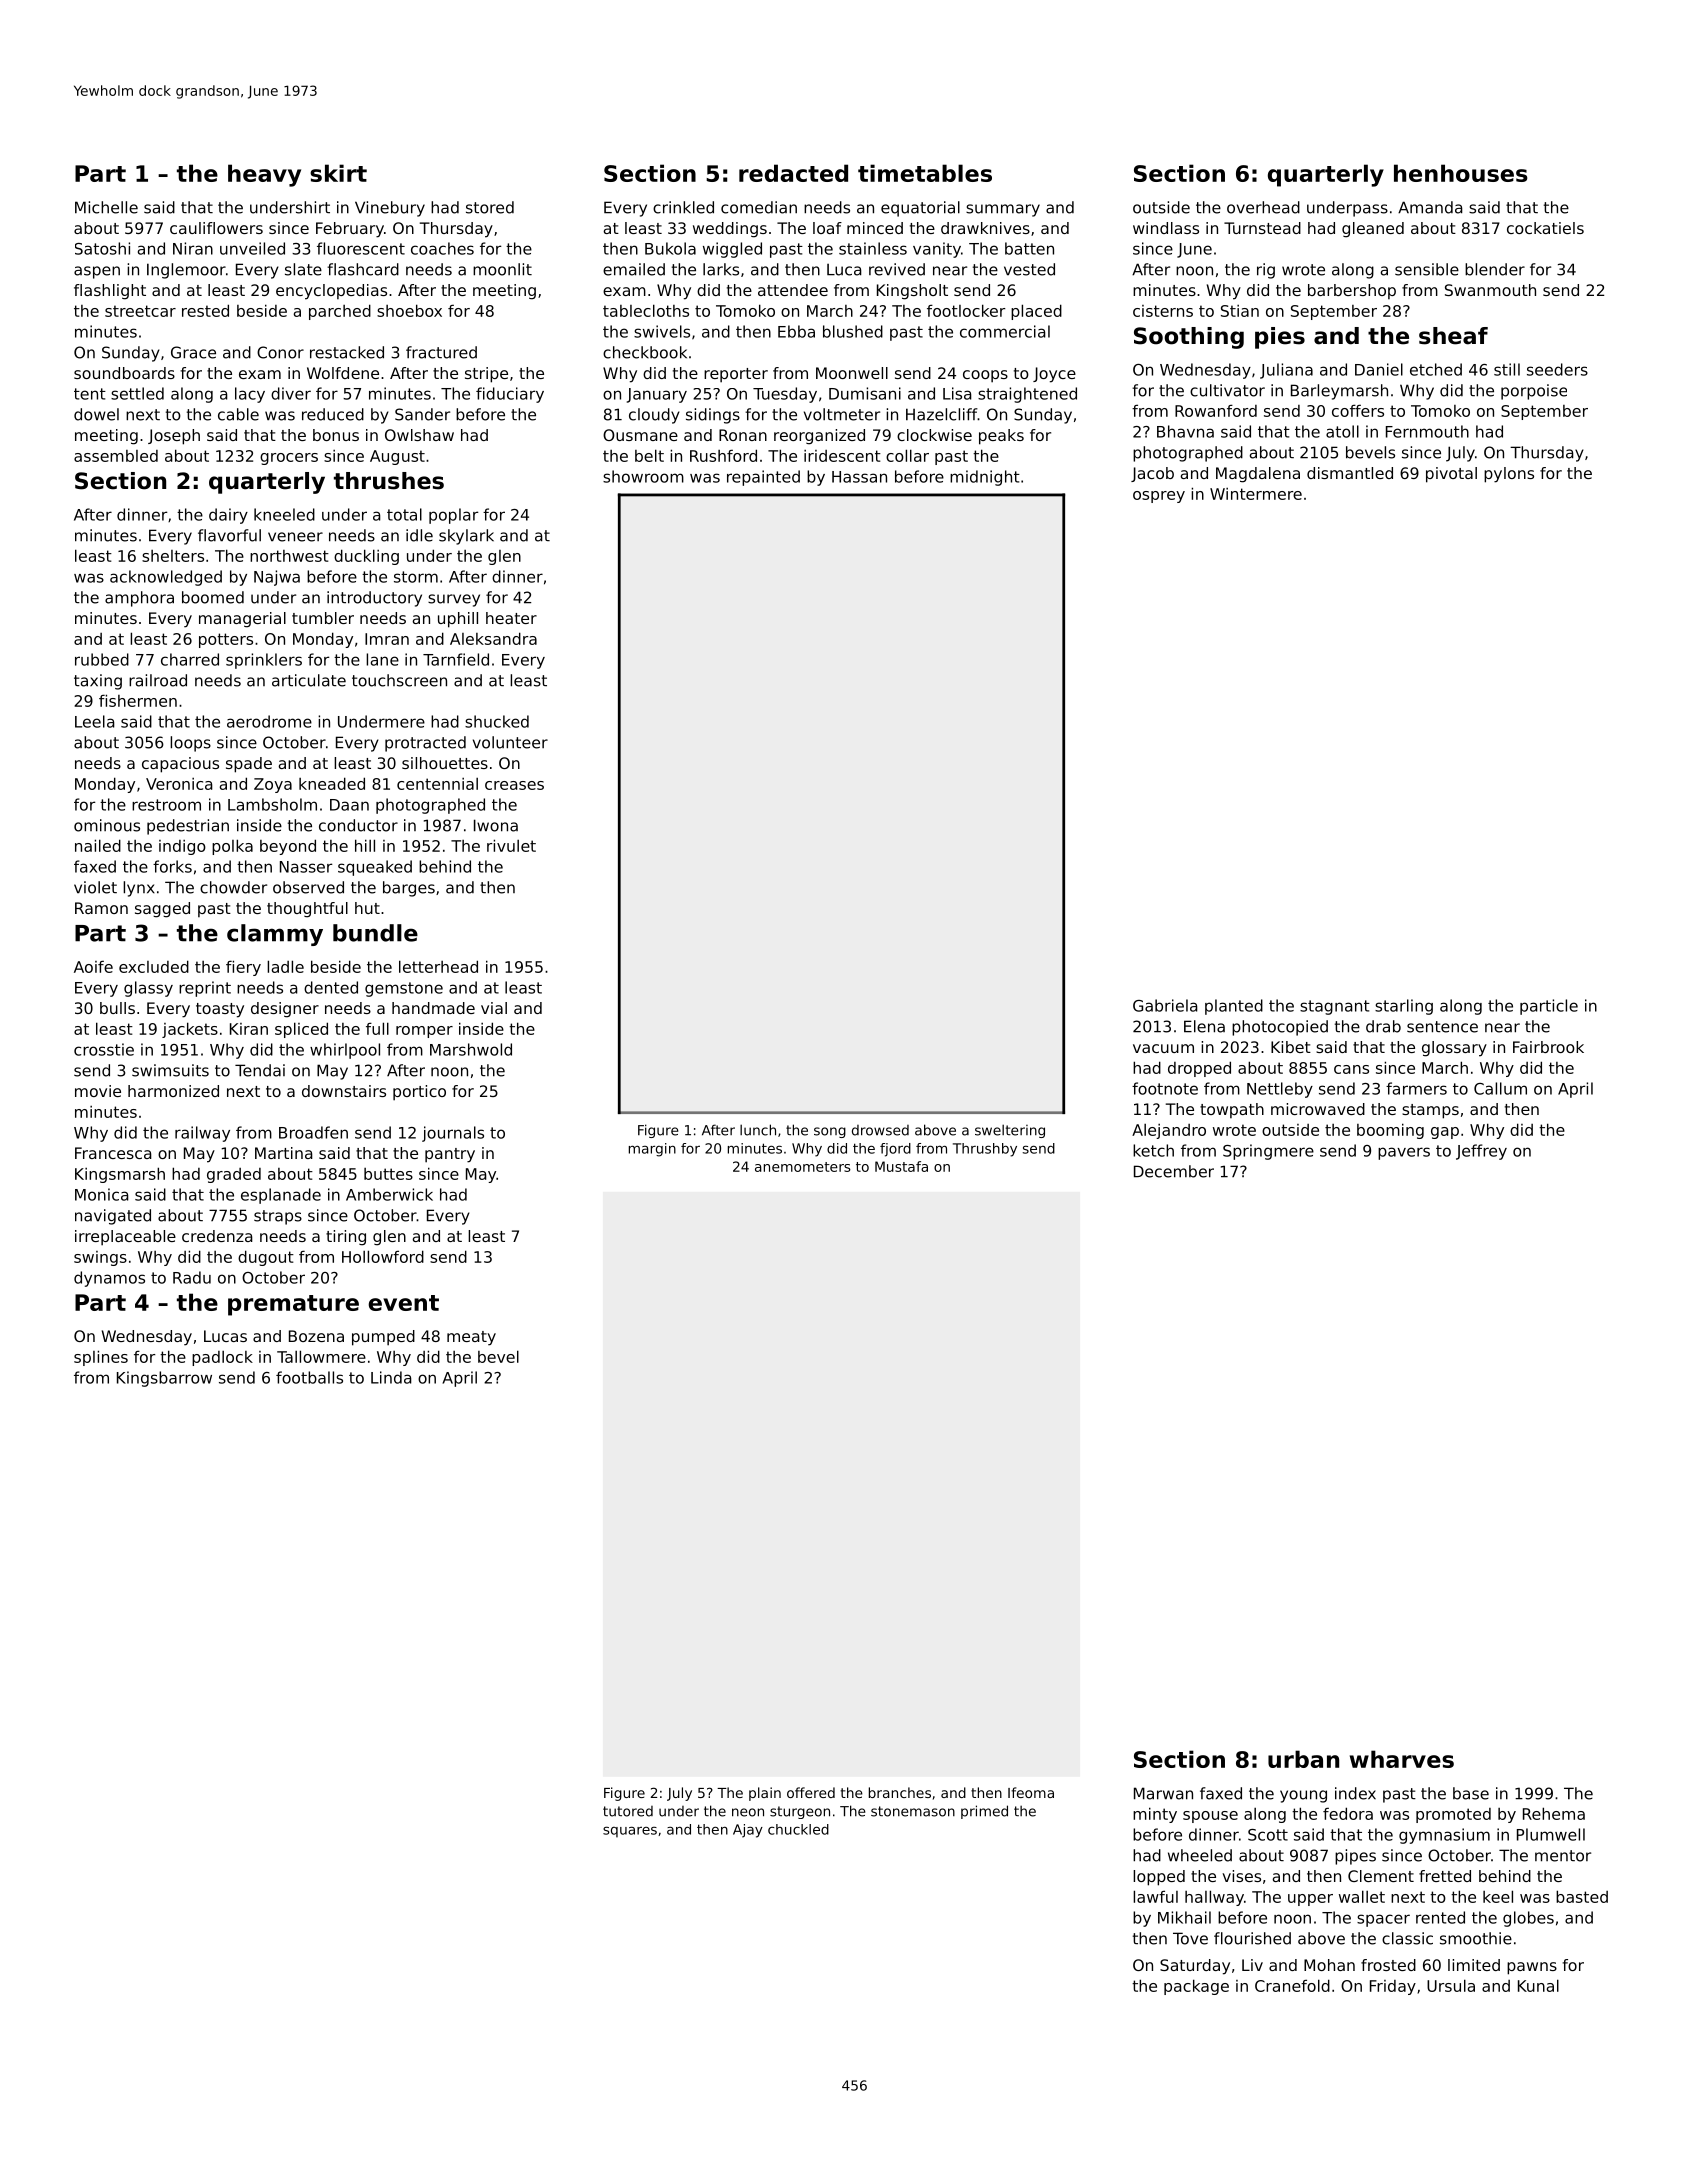 The image size is (1683, 2178). Describe the element at coordinates (188, 827) in the document. I see `pedestrian` at that location.
